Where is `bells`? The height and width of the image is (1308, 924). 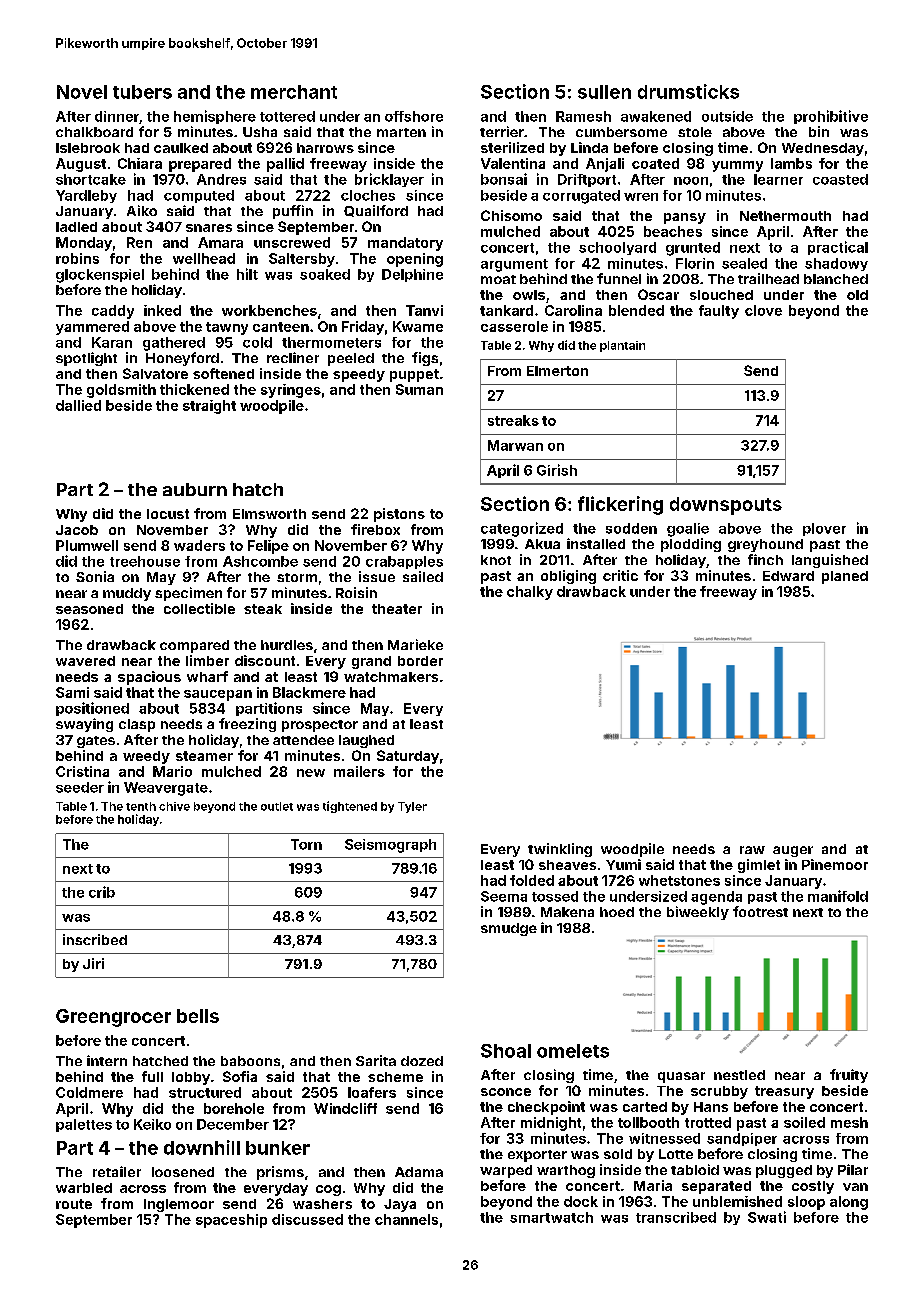
bells is located at coordinates (198, 1016).
